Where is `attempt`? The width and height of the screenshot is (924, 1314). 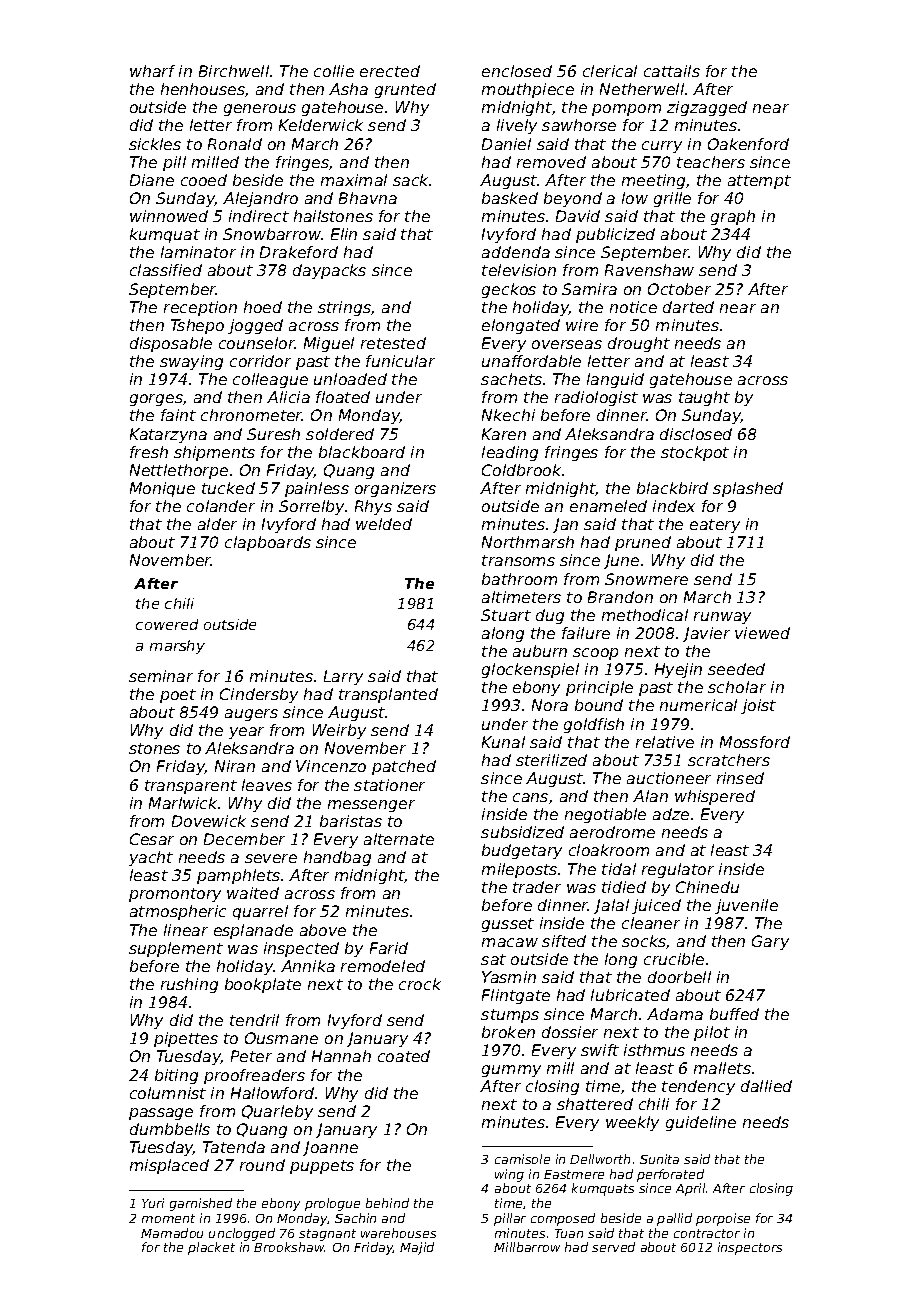 attempt is located at coordinates (759, 182).
